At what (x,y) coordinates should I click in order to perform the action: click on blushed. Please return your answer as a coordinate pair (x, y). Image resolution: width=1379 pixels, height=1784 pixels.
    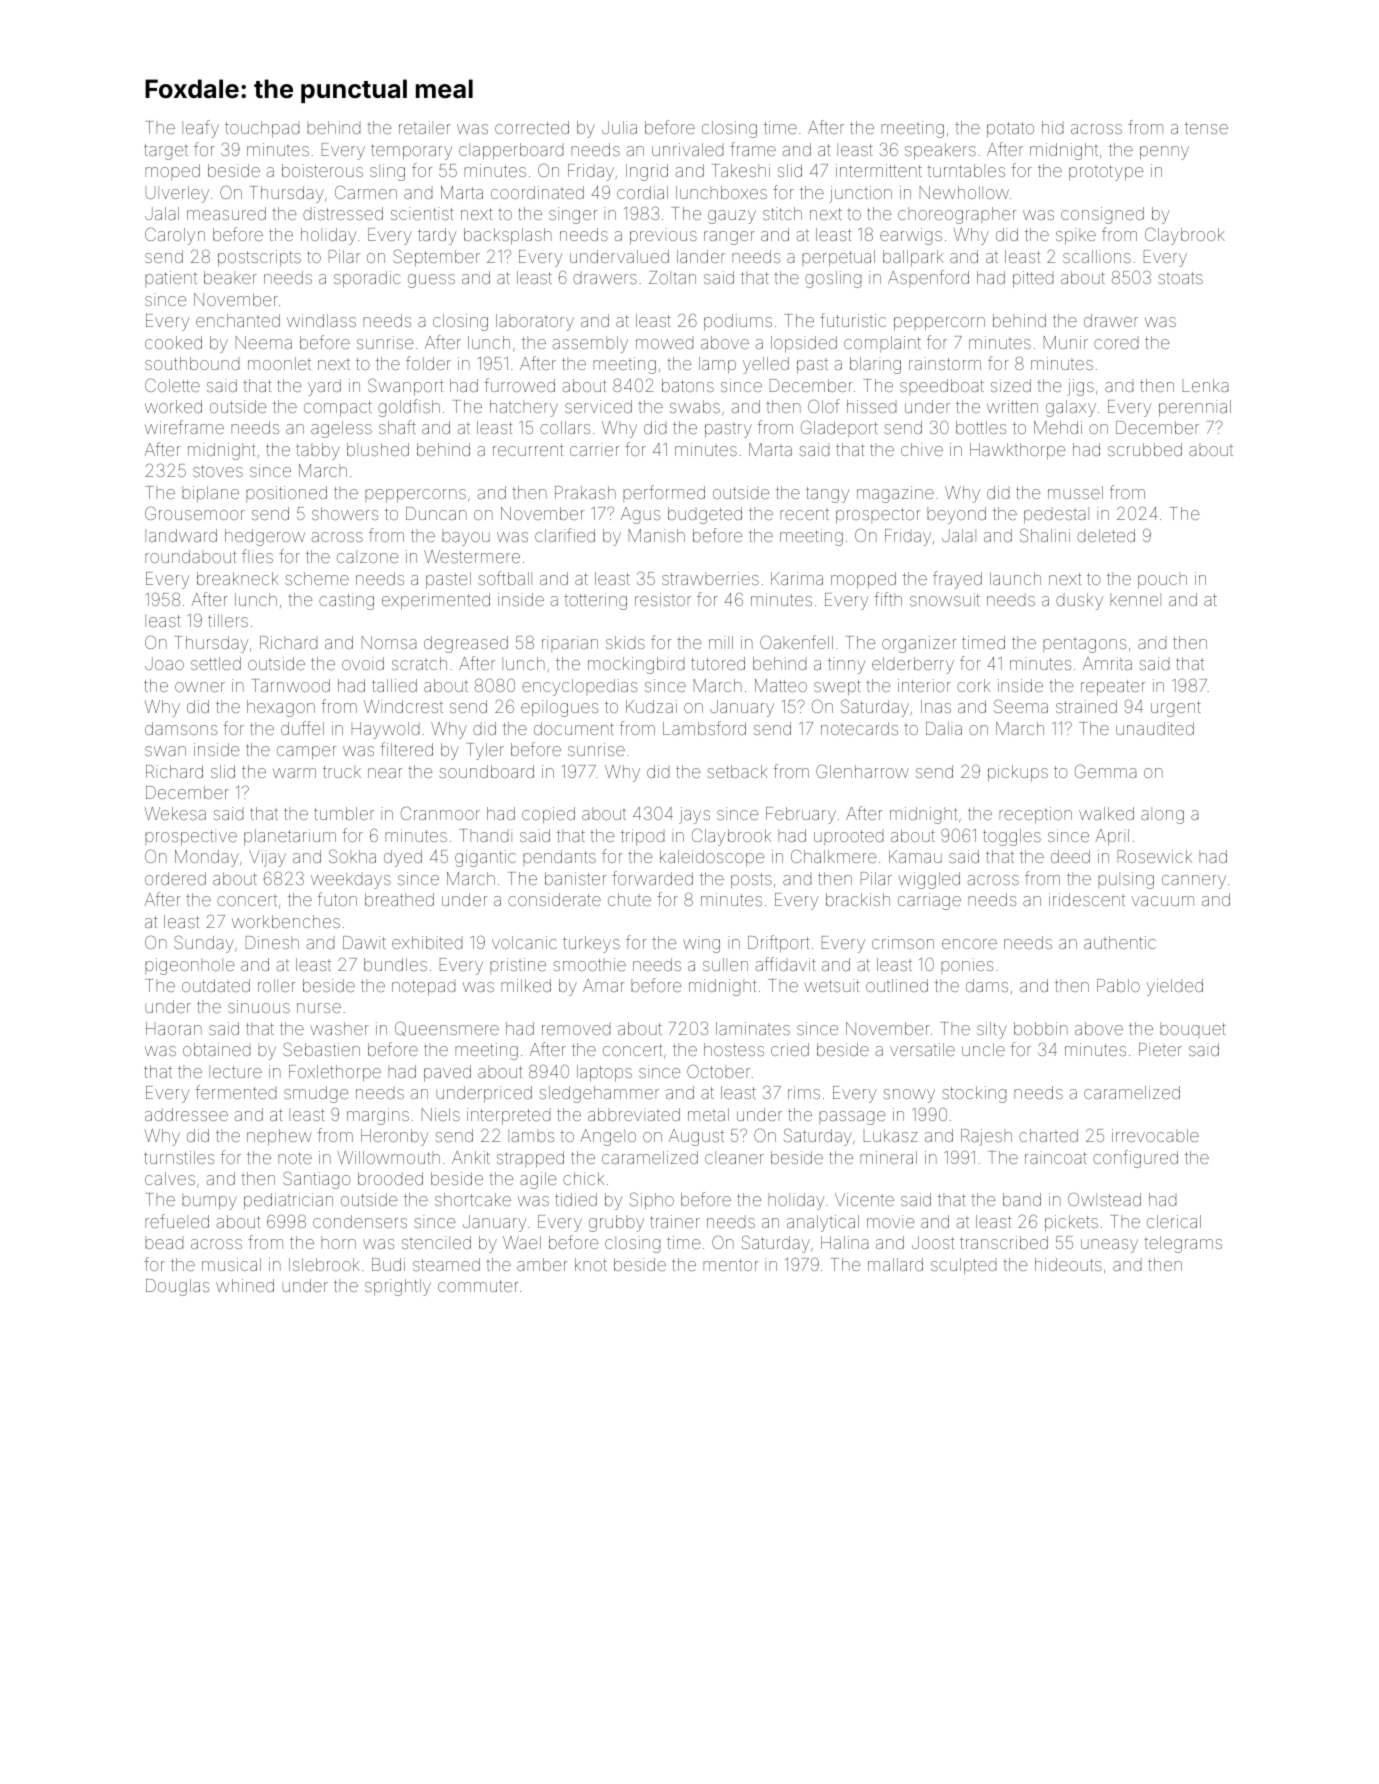
    Looking at the image, I should click on (378, 449).
